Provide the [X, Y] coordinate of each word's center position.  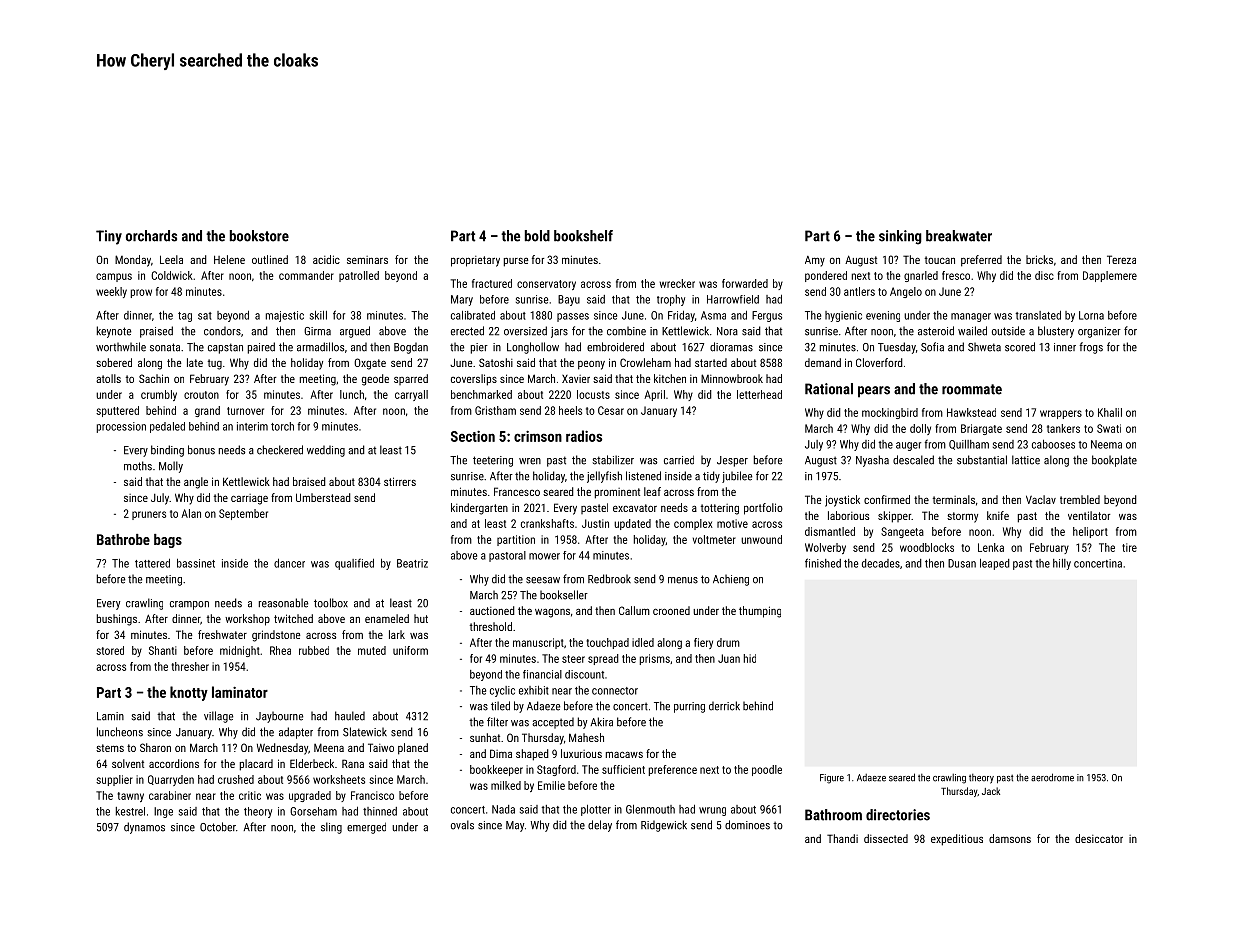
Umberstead [323, 497]
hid [750, 658]
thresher [190, 666]
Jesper [732, 461]
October [218, 827]
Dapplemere [1110, 276]
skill [318, 315]
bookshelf [583, 236]
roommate [972, 389]
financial [542, 674]
